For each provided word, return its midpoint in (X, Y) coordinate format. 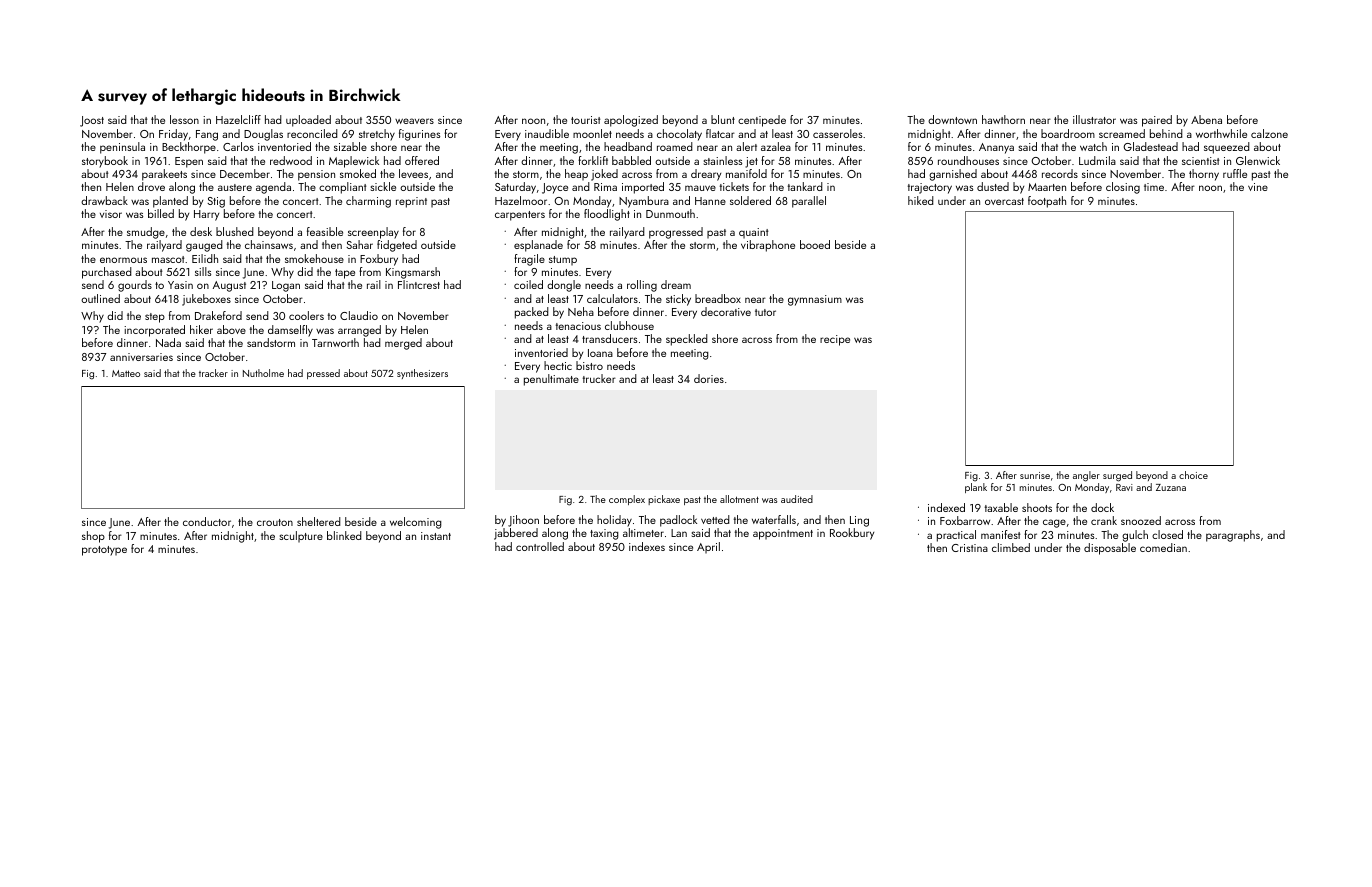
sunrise (1035, 475)
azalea (776, 146)
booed (815, 244)
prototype (104, 551)
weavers (414, 121)
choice (1193, 475)
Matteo (126, 373)
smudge (146, 233)
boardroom (1068, 133)
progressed (676, 233)
